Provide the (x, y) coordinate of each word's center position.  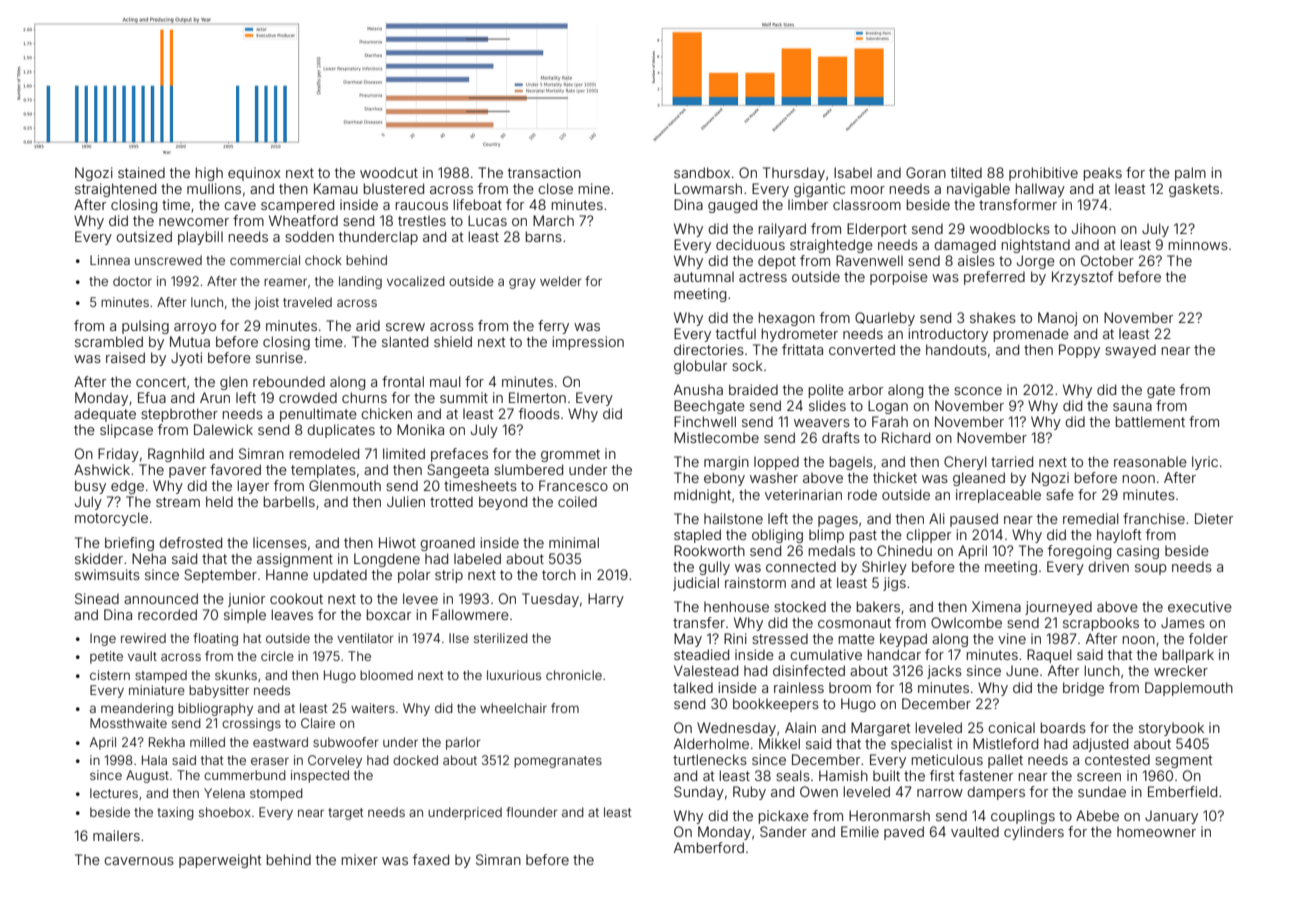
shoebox (225, 812)
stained (141, 172)
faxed (431, 859)
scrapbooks (1101, 624)
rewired (143, 638)
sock (747, 366)
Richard (906, 437)
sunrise (279, 357)
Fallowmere (470, 614)
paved (904, 833)
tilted (966, 172)
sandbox (702, 172)
